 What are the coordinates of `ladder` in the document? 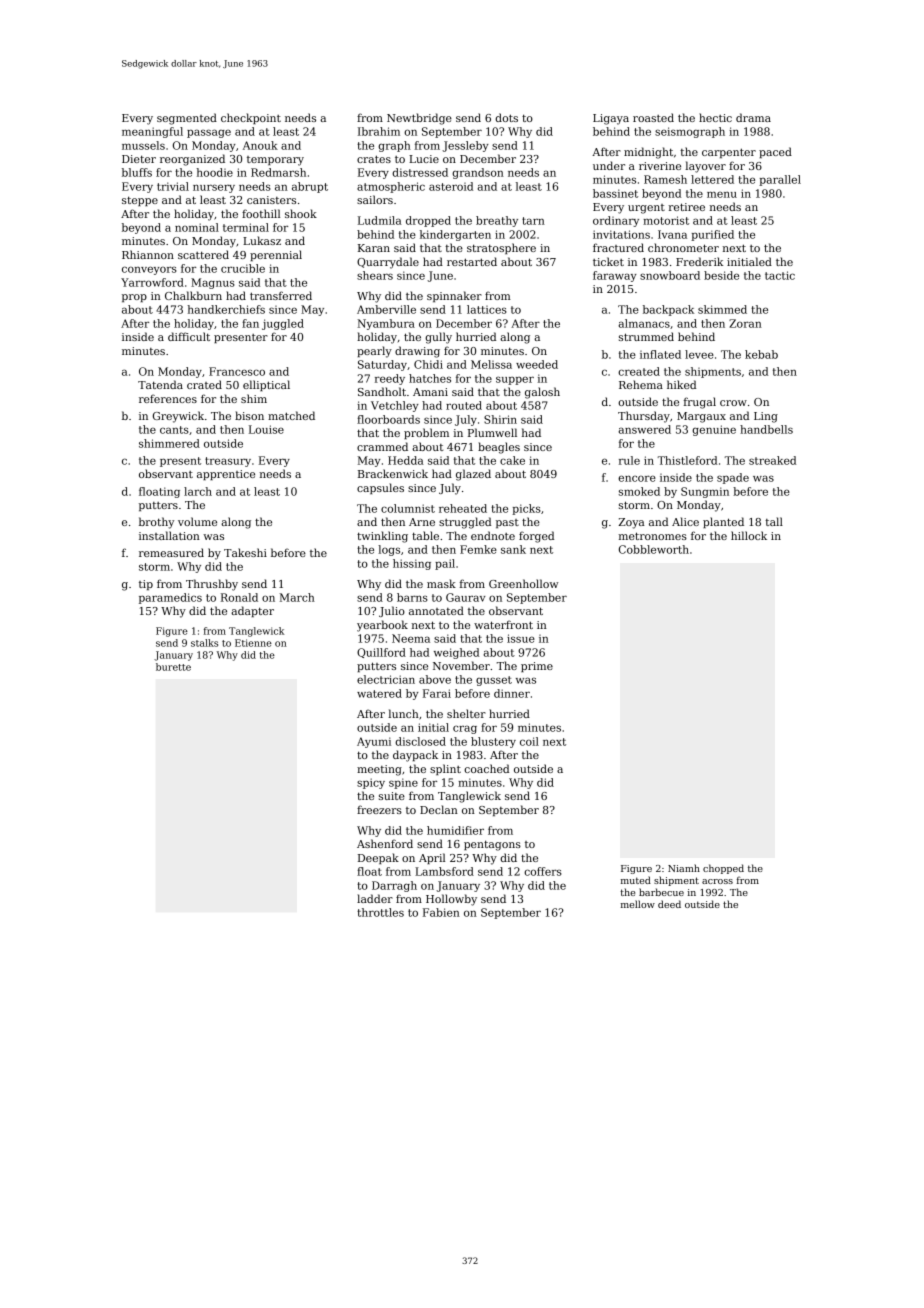 It's located at (375, 898).
